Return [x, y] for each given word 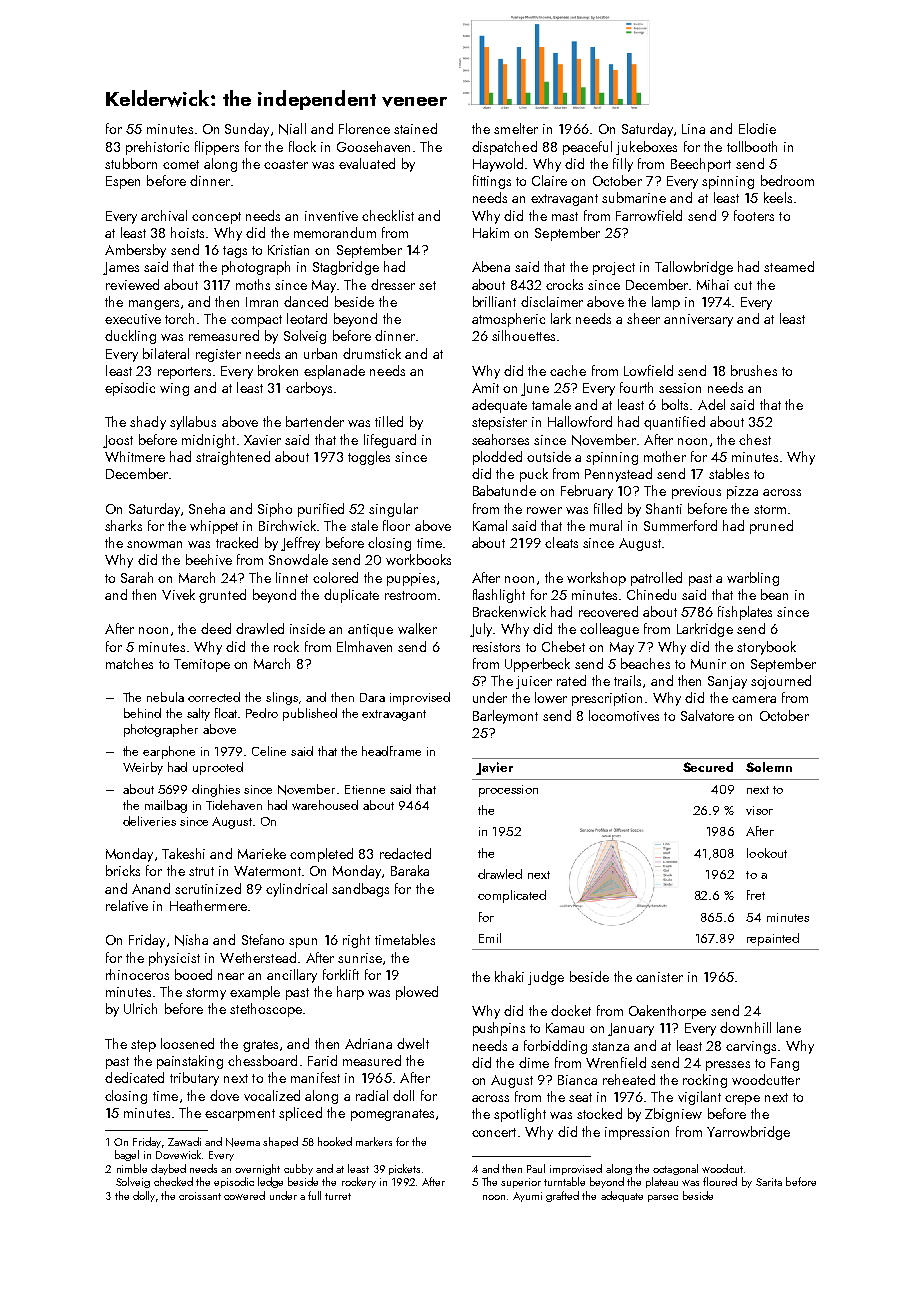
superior [521, 1183]
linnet [292, 577]
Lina [693, 129]
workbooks [418, 559]
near [231, 976]
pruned [771, 527]
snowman [154, 544]
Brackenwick [509, 611]
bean [774, 594]
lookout [767, 853]
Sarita [769, 1182]
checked [173, 1181]
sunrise [360, 958]
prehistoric [157, 148]
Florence [364, 128]
